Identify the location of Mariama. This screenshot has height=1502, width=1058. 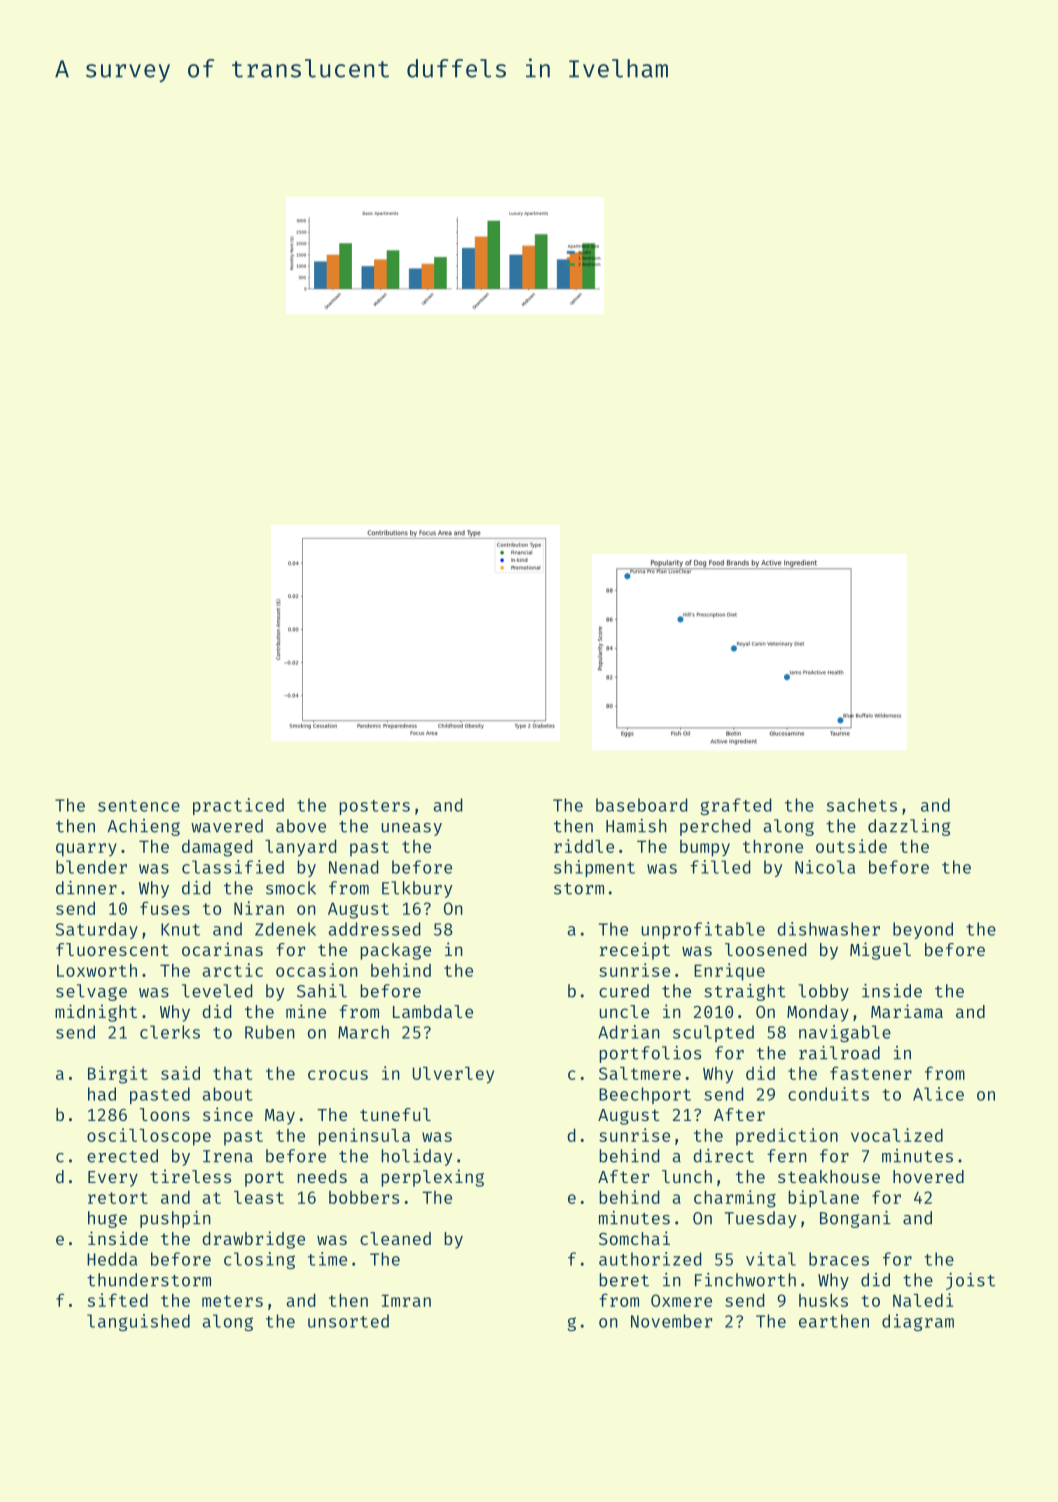
(907, 1011).
